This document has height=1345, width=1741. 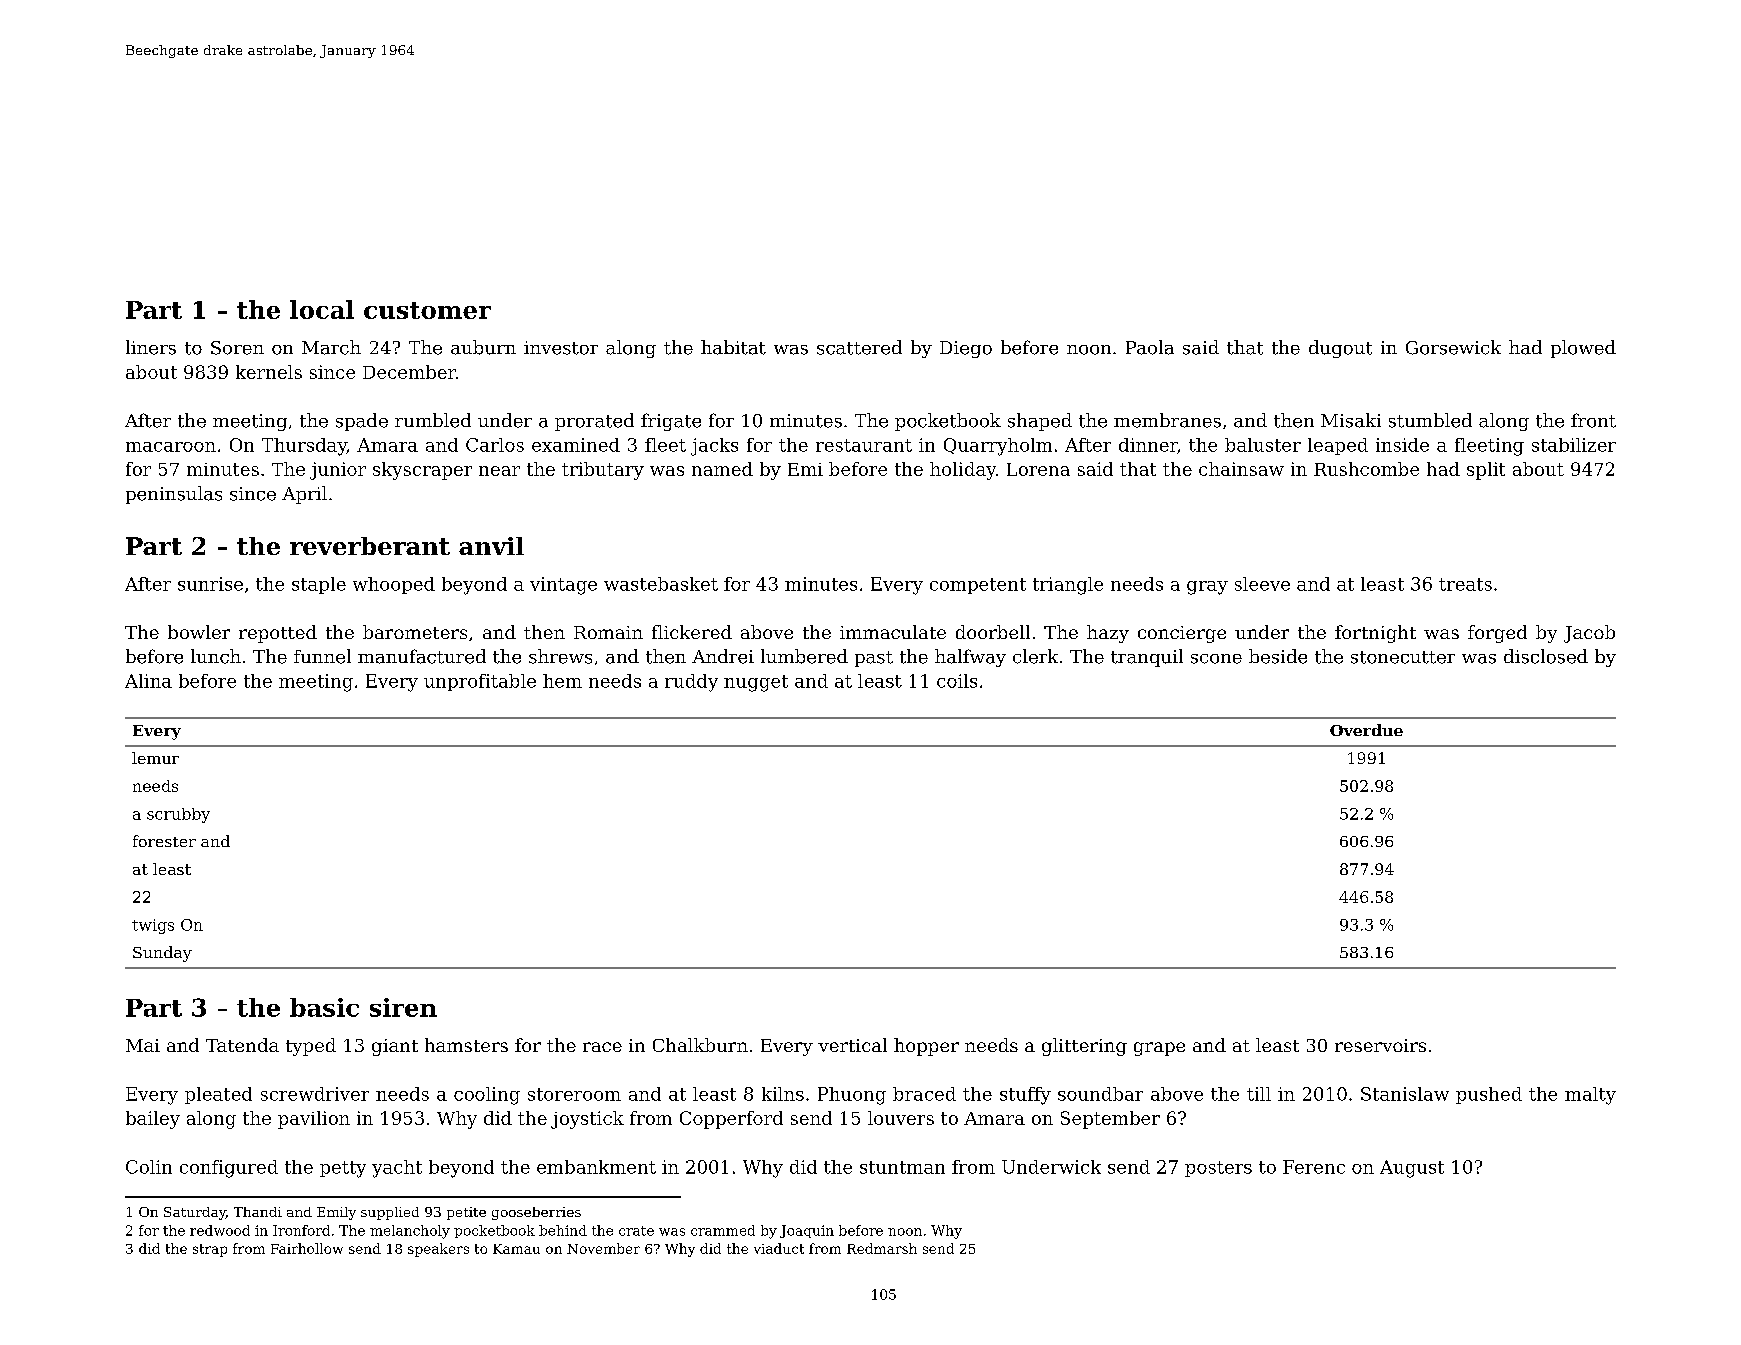 What do you see at coordinates (1366, 730) in the document?
I see `Overdue` at bounding box center [1366, 730].
